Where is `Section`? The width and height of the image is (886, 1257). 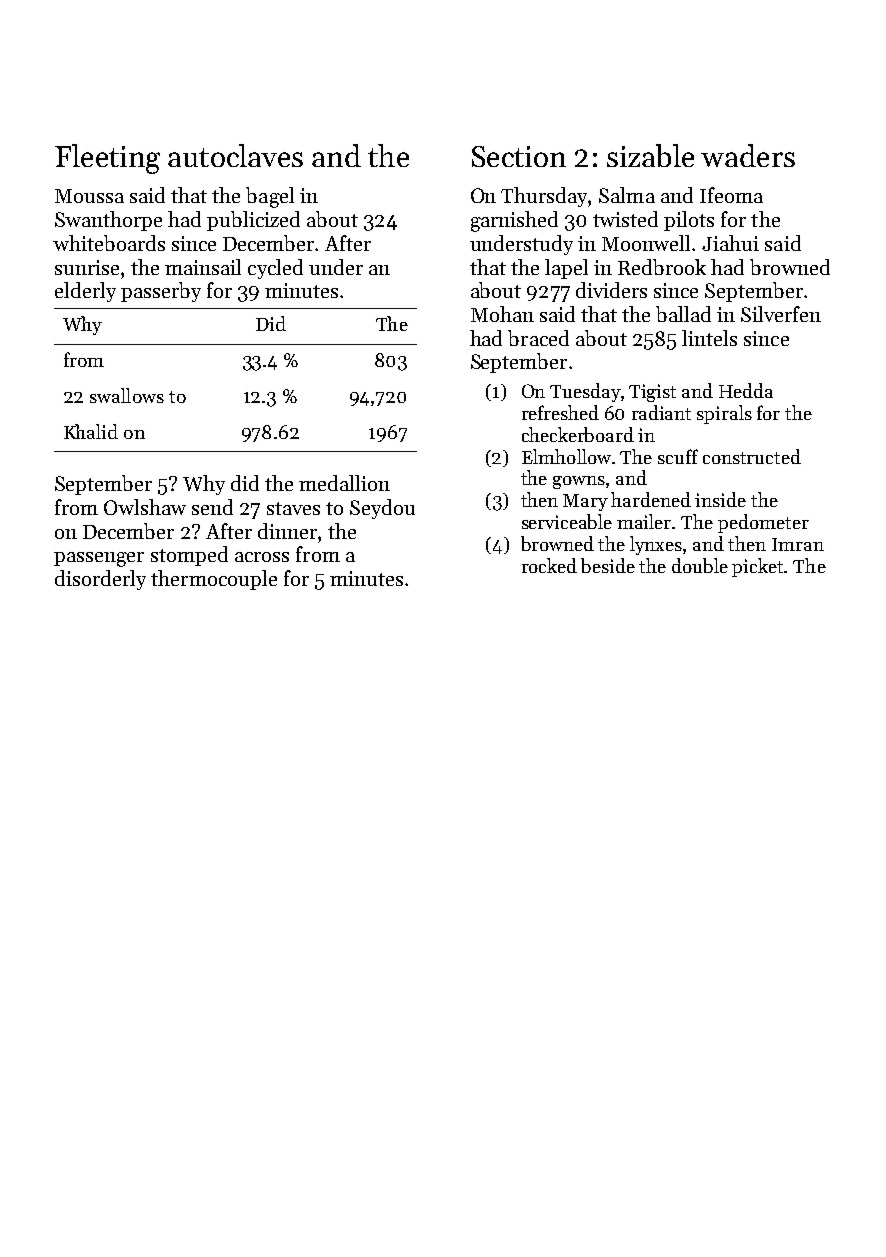 Section is located at coordinates (519, 156).
